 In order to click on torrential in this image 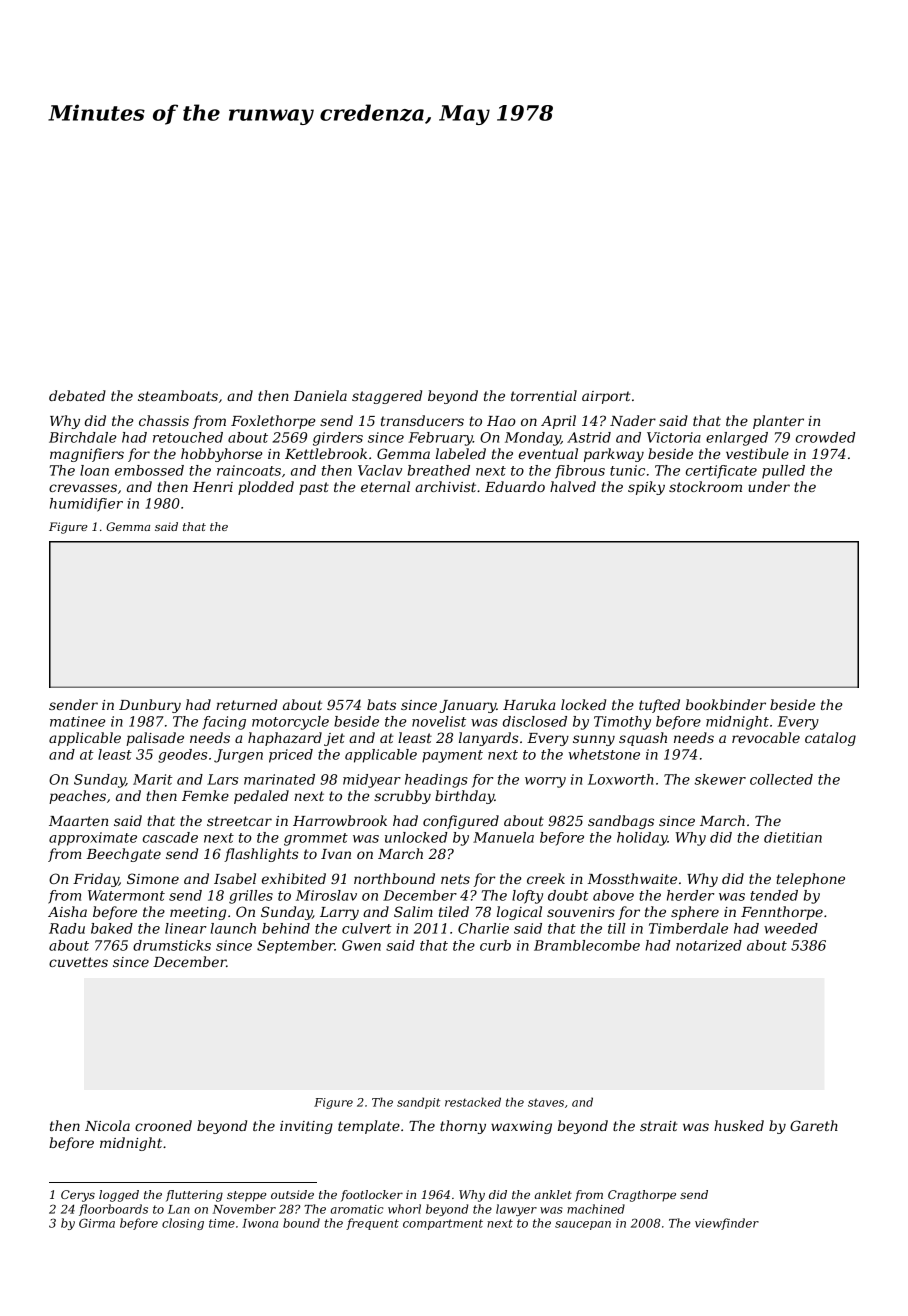, I will do `click(544, 395)`.
